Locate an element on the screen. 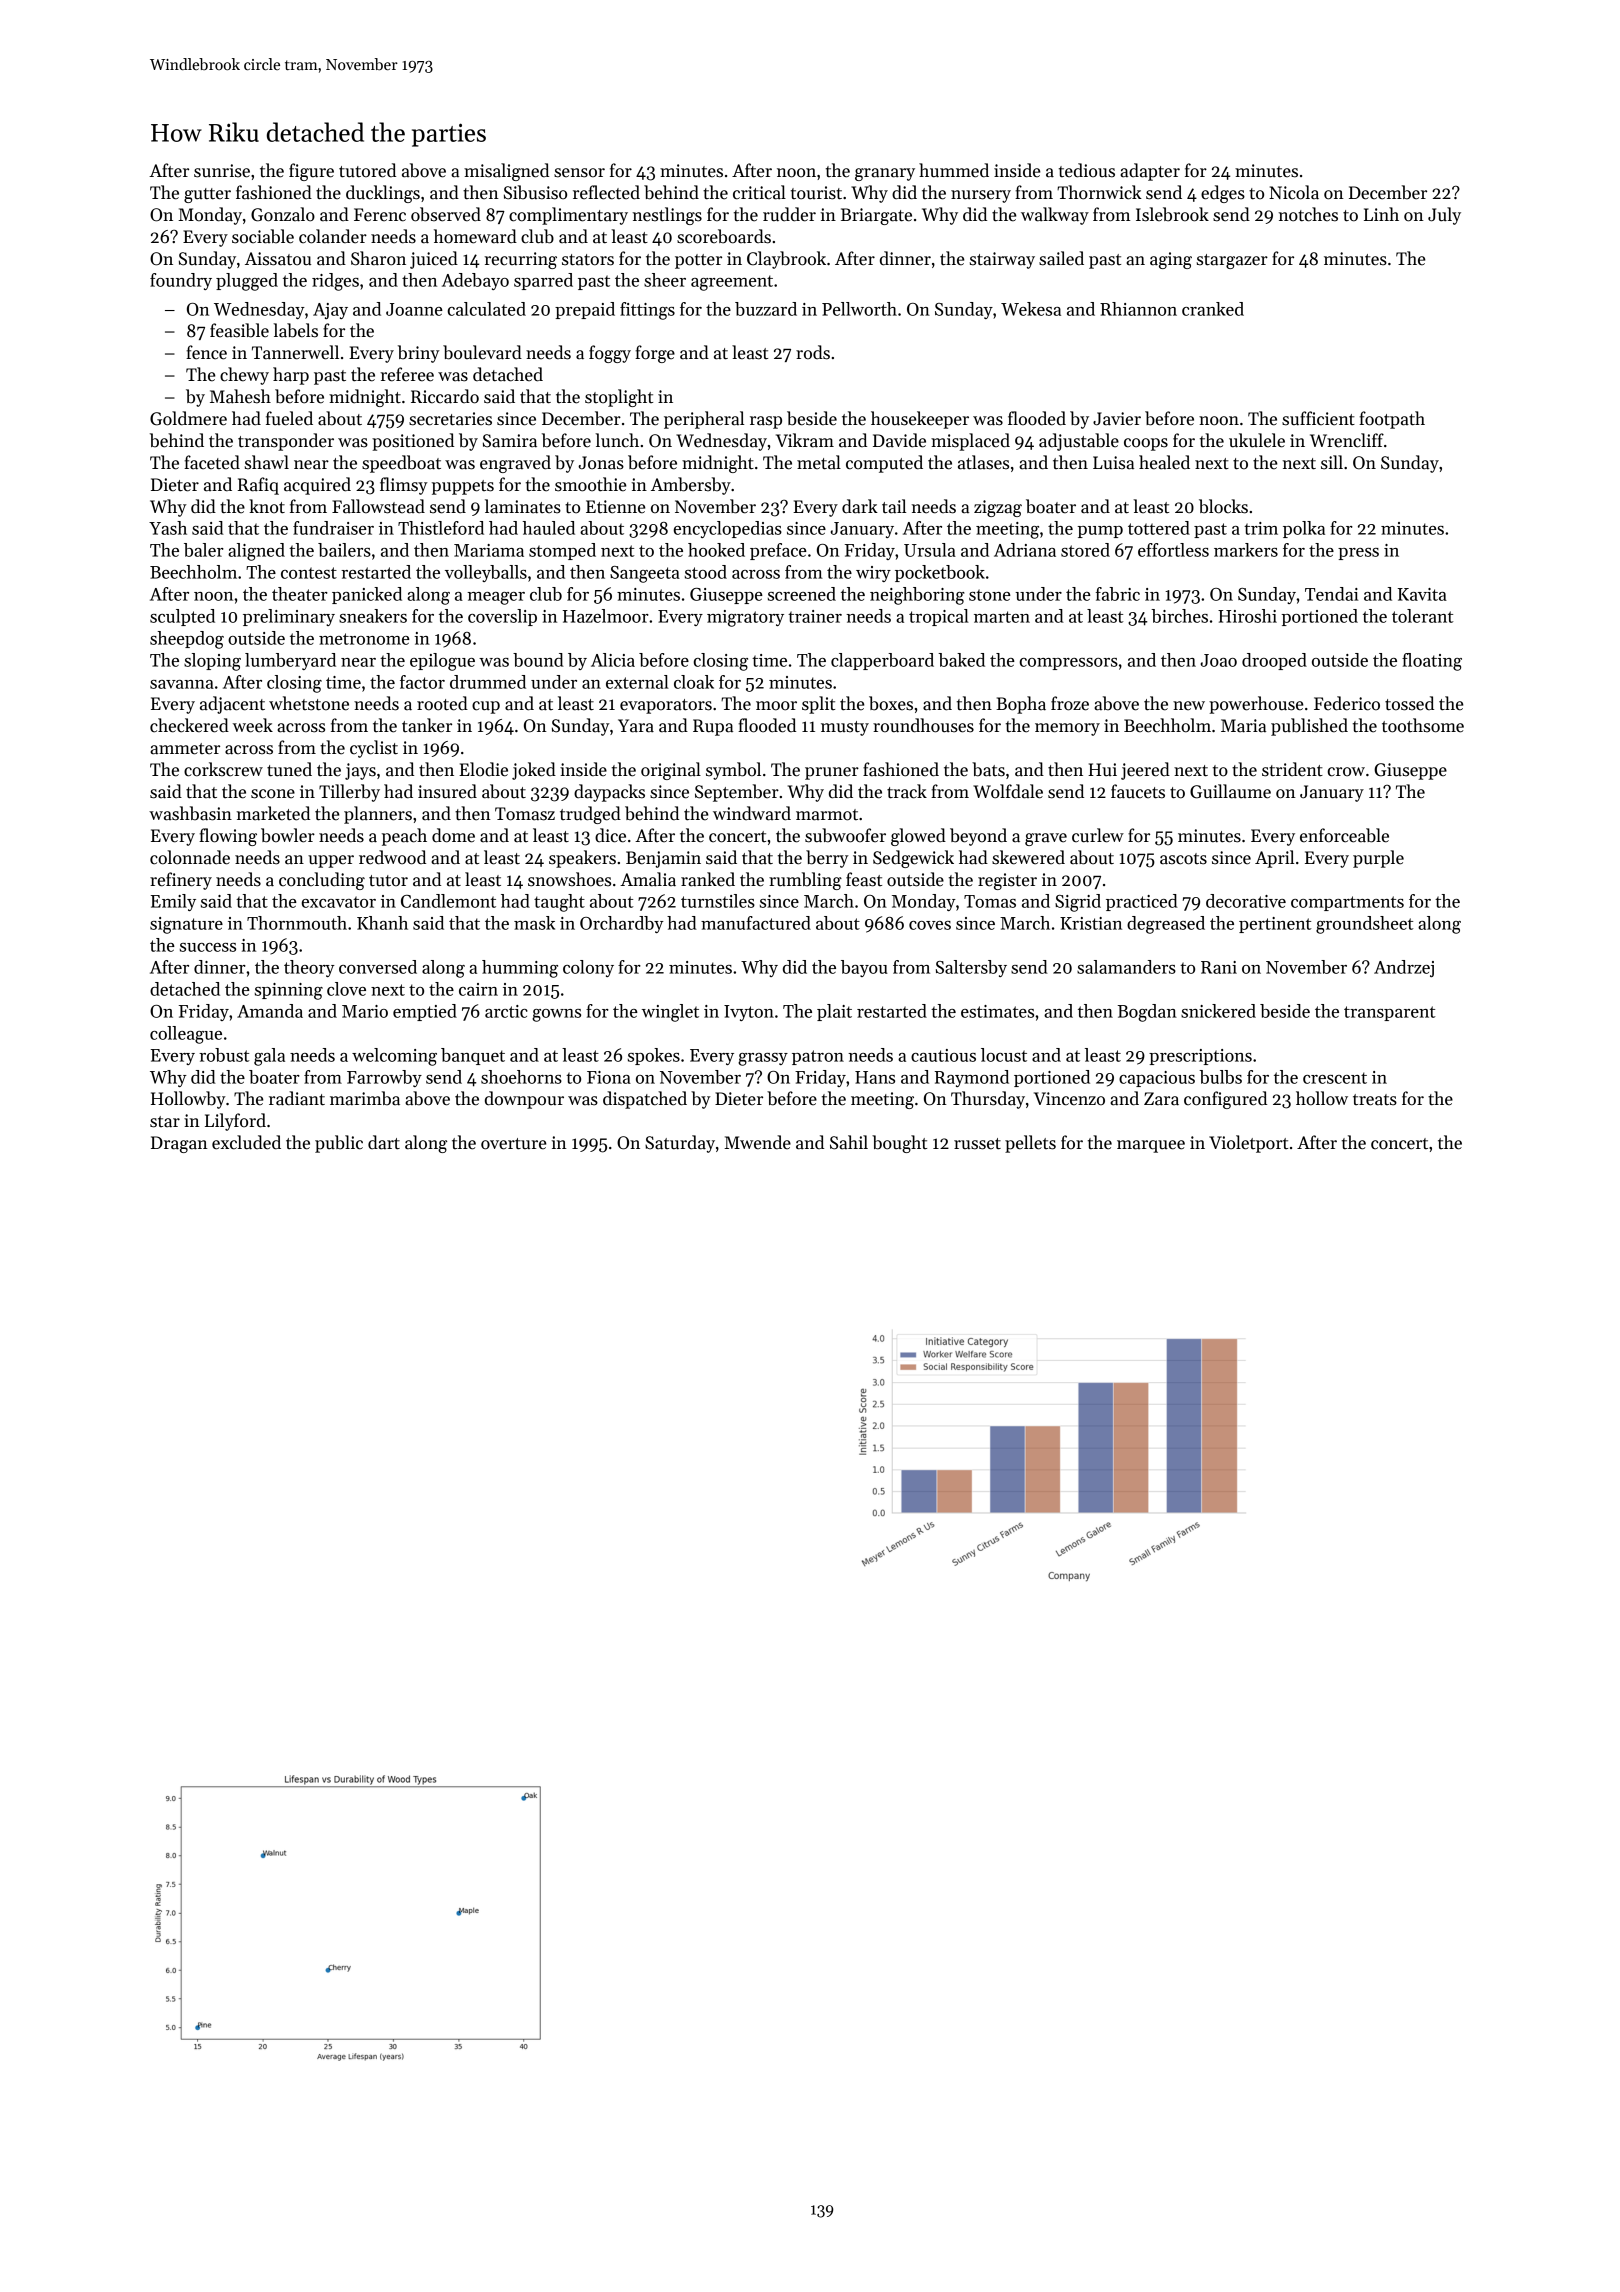 The image size is (1620, 2292). rudder is located at coordinates (789, 214).
